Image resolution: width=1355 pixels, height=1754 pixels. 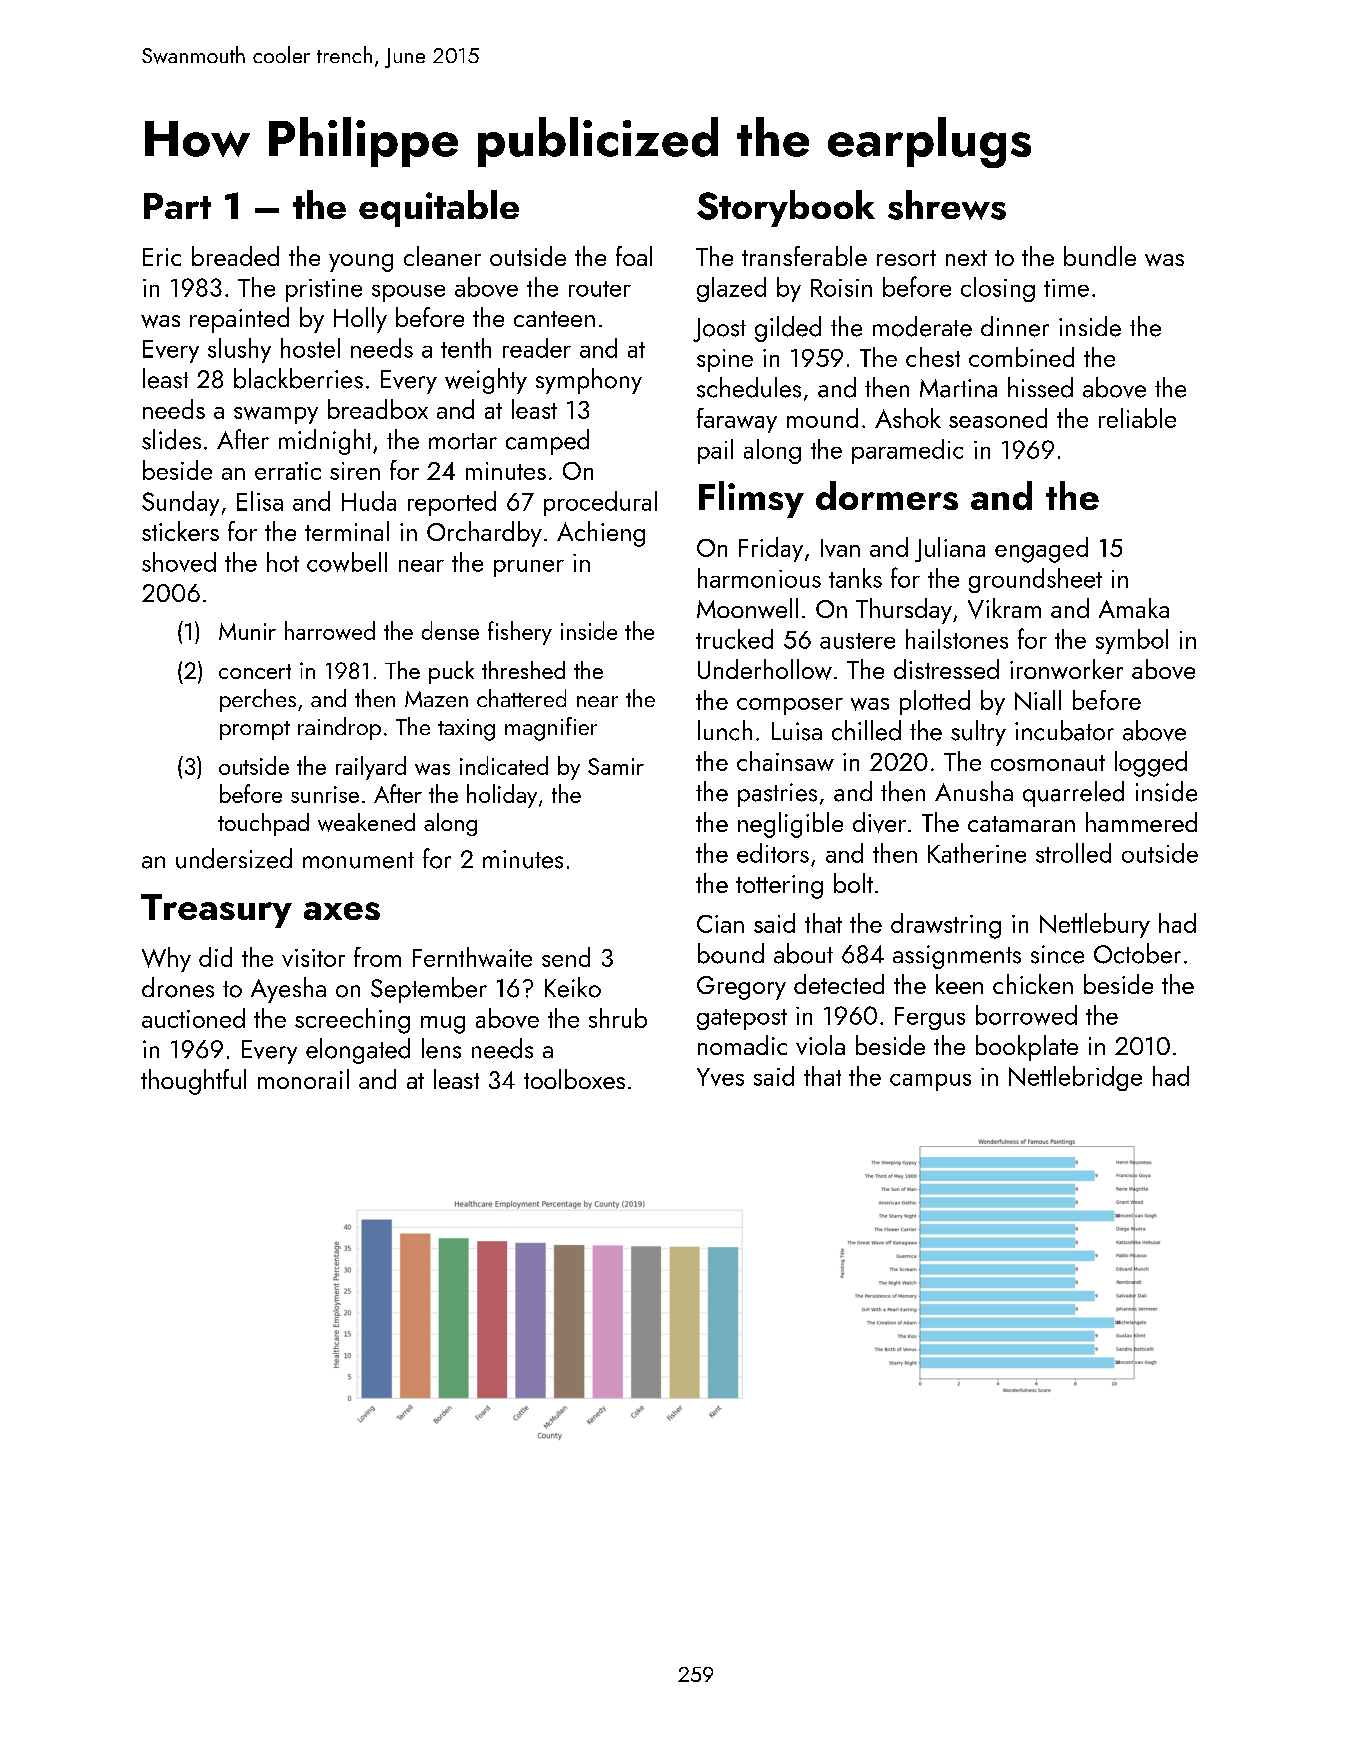 What do you see at coordinates (759, 578) in the screenshot?
I see `harmonious` at bounding box center [759, 578].
